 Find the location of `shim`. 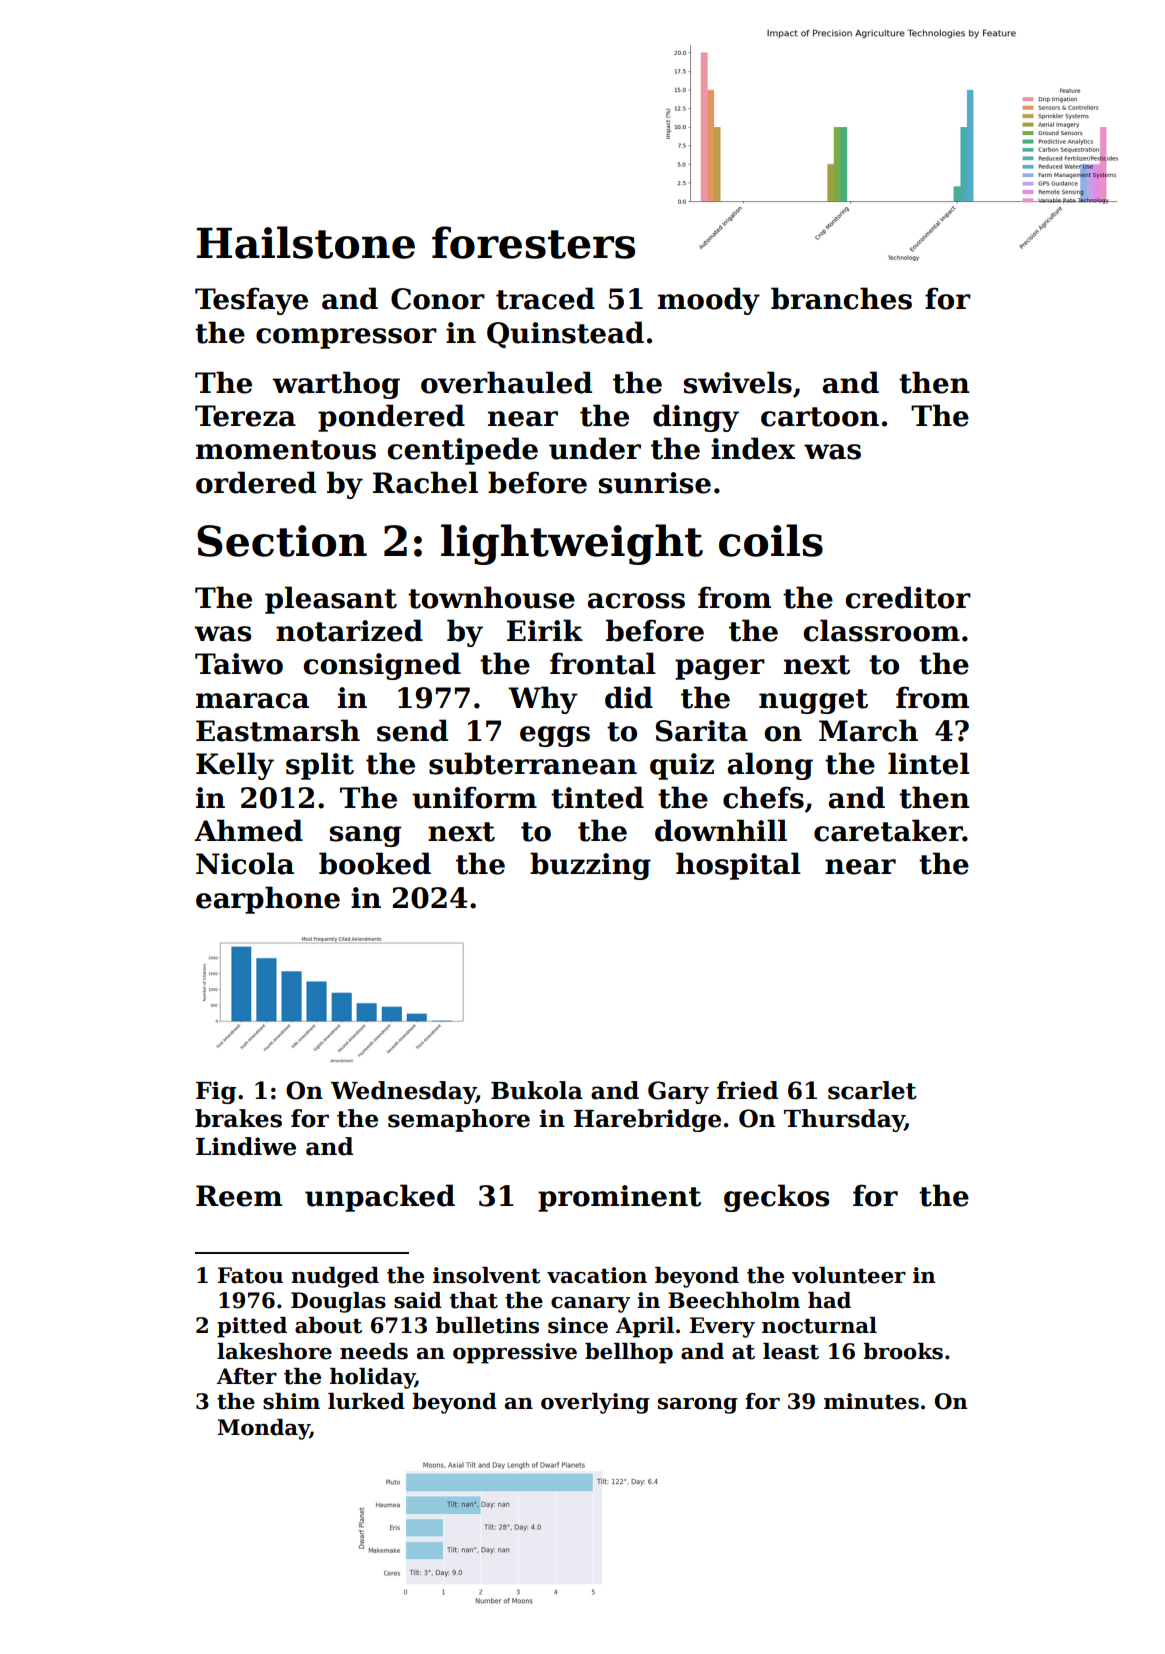

shim is located at coordinates (291, 1401).
